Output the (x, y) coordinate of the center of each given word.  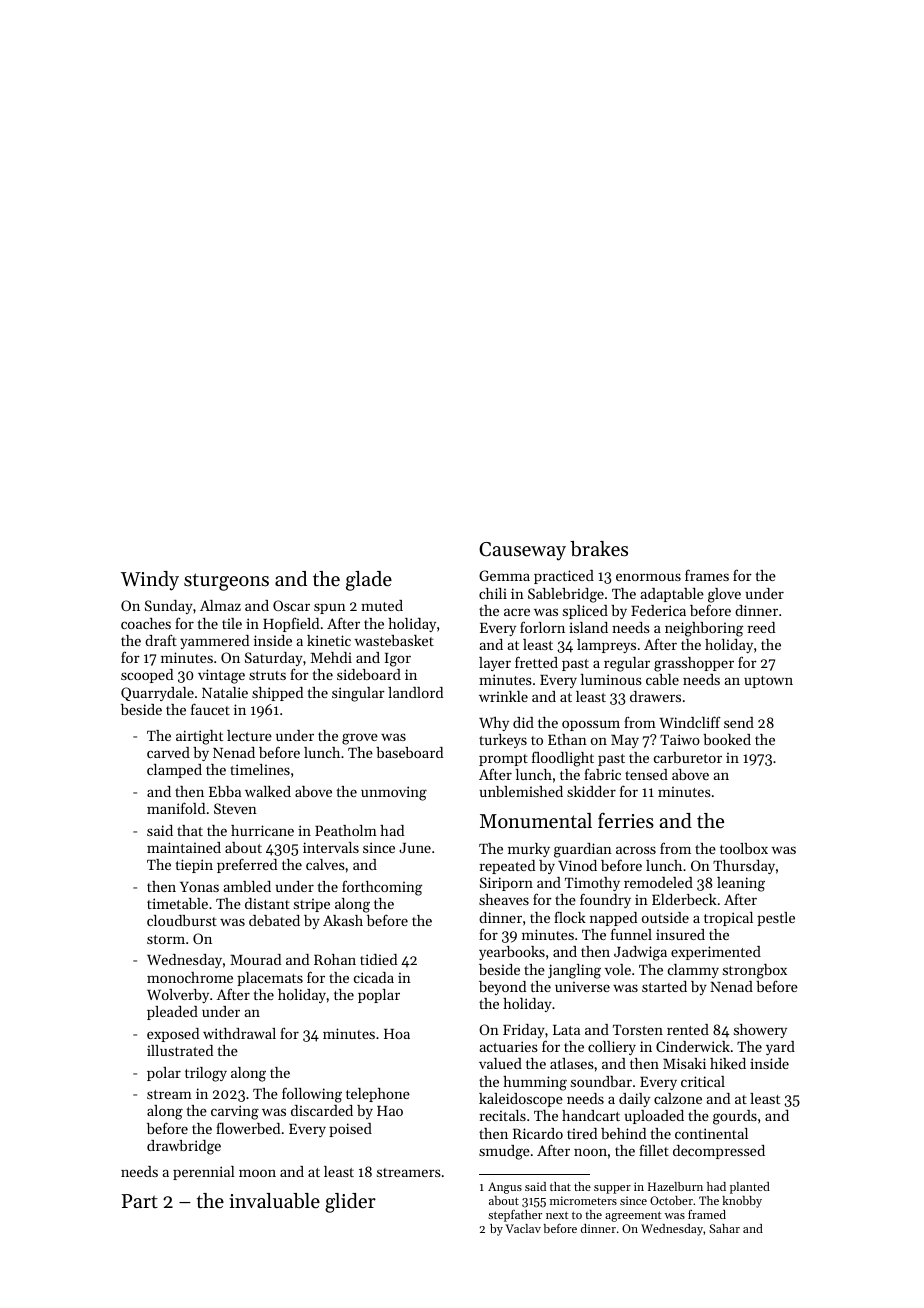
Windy (150, 581)
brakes (599, 549)
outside (665, 917)
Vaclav (523, 1228)
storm (166, 939)
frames (707, 575)
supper (612, 1189)
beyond (502, 988)
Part (140, 1201)
